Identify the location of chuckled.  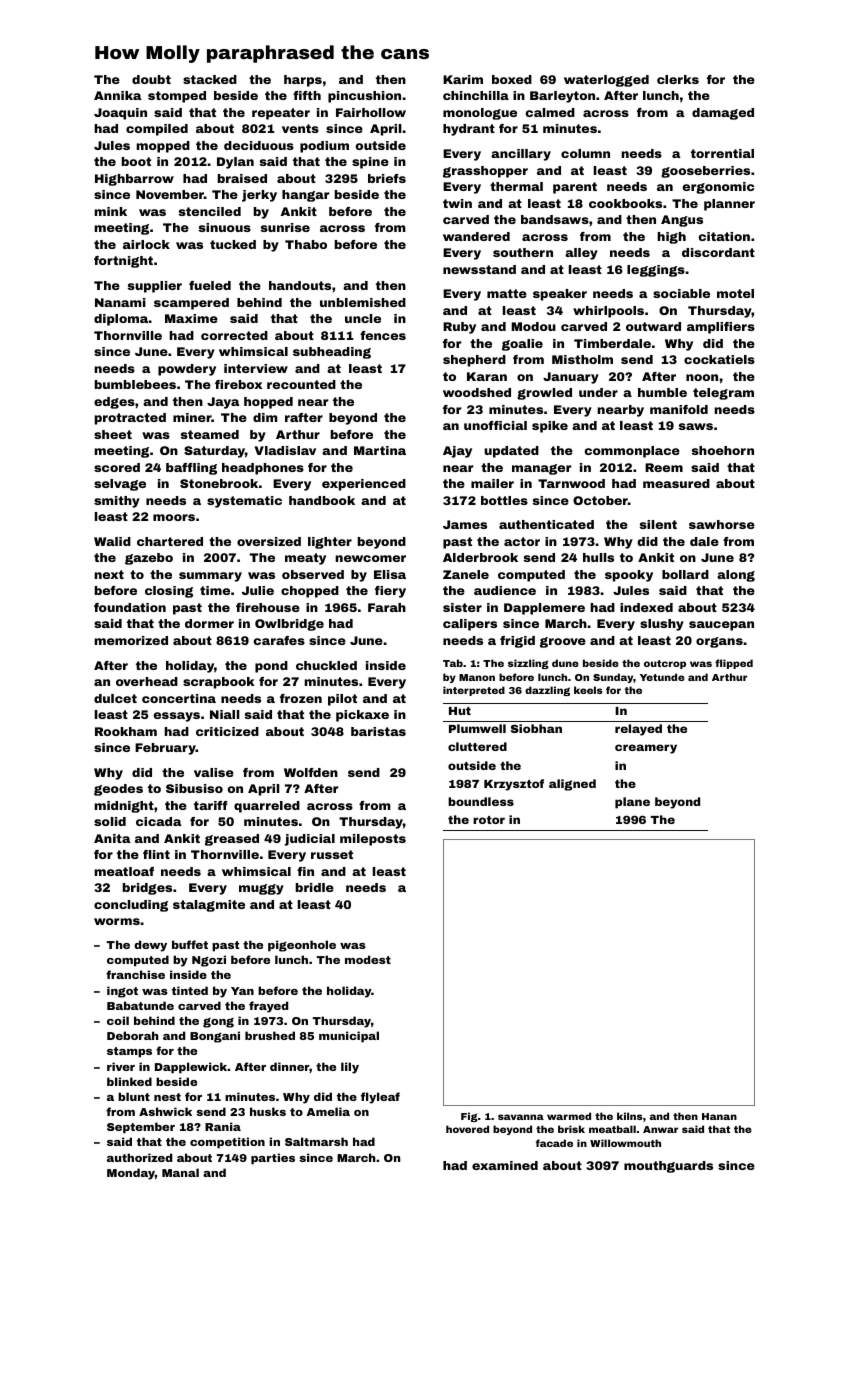
(326, 665).
